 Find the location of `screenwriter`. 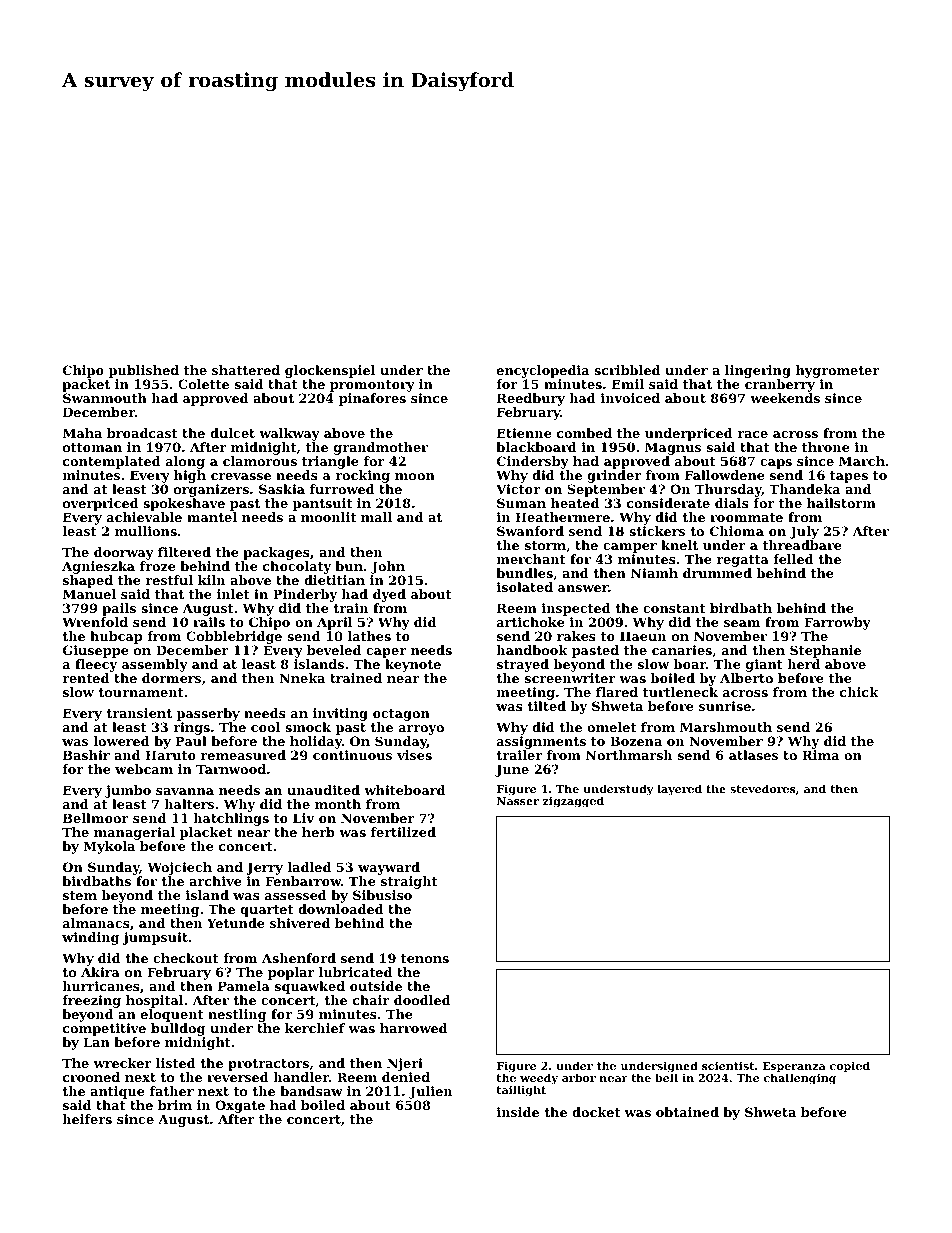

screenwriter is located at coordinates (570, 678).
